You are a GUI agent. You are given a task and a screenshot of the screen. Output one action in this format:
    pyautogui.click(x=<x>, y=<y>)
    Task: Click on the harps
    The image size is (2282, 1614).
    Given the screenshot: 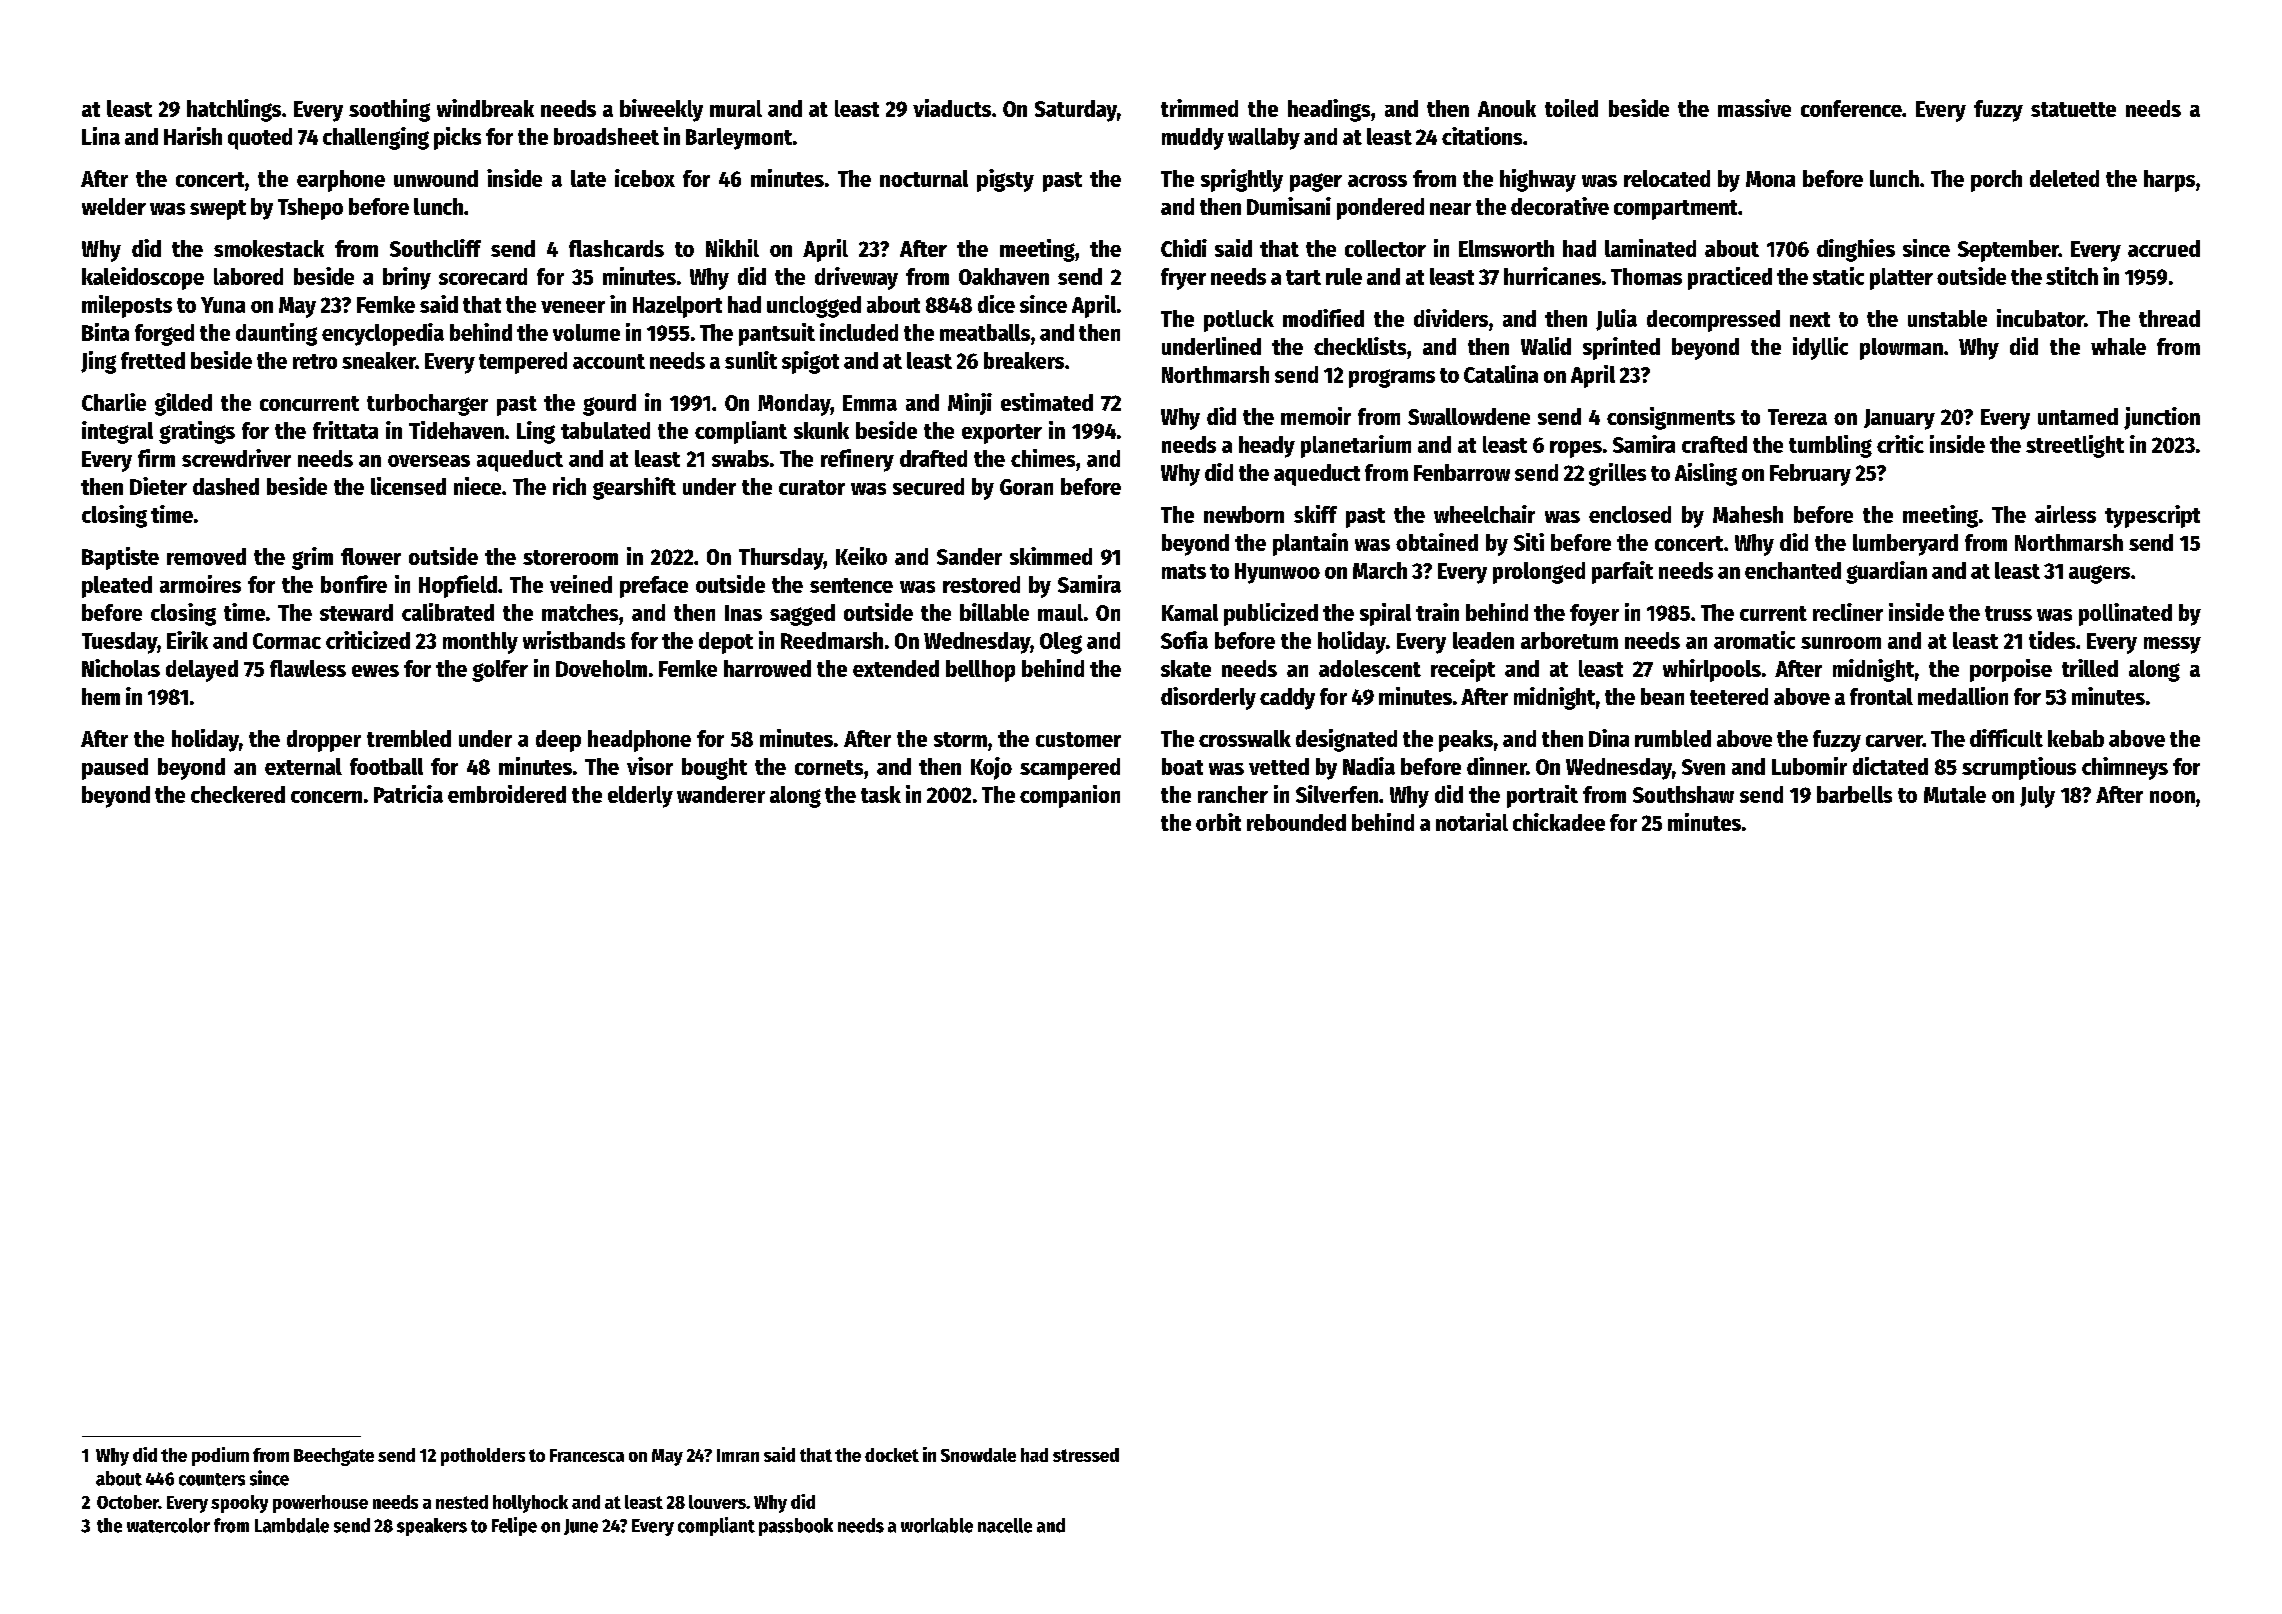 What is the action you would take?
    pyautogui.click(x=2169, y=181)
